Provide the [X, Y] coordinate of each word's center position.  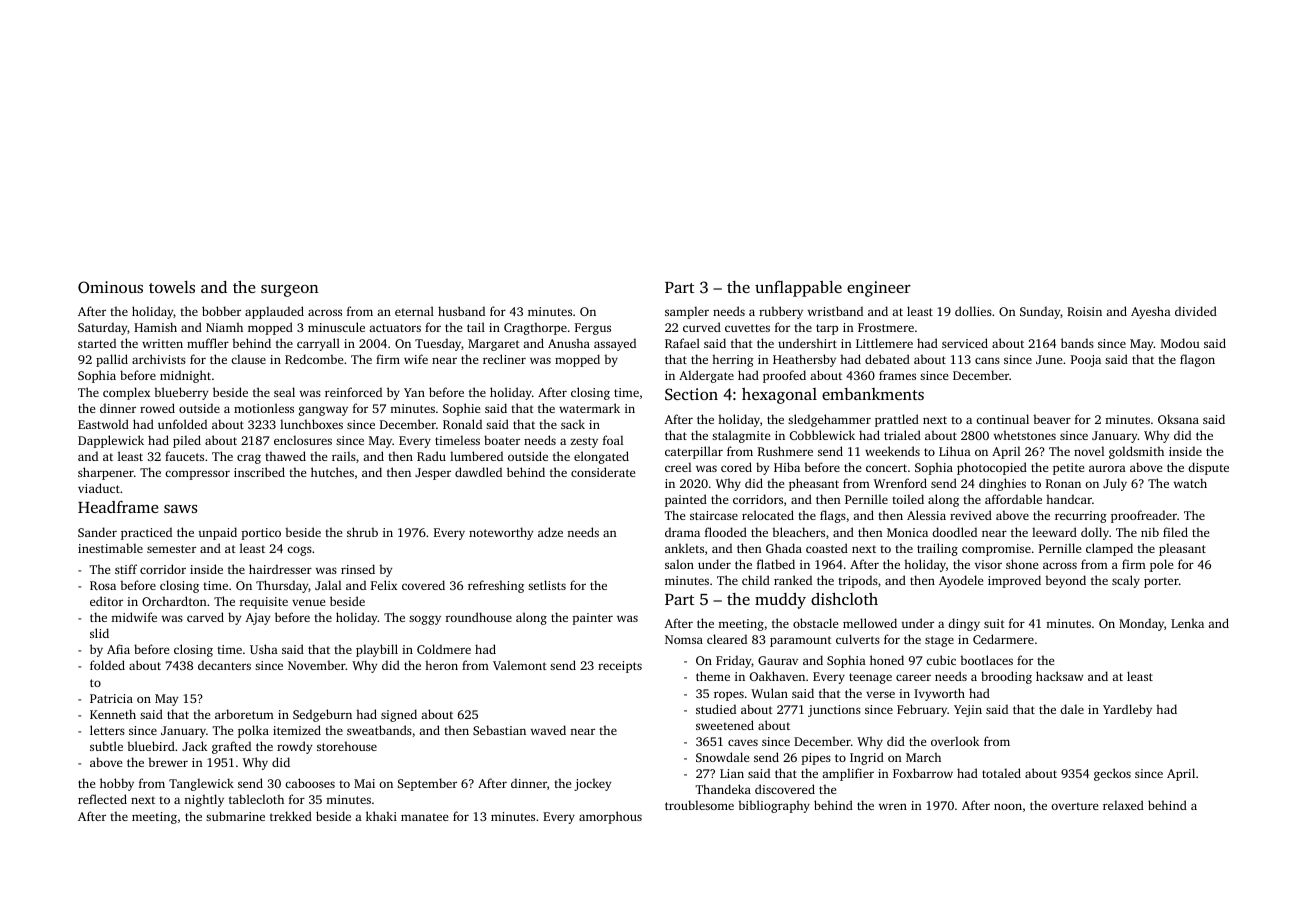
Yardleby [1127, 710]
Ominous [110, 287]
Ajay [257, 619]
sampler [687, 312]
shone [1022, 564]
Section [691, 394]
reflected [102, 799]
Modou [1180, 343]
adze [550, 532]
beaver [1052, 419]
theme [713, 676]
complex [126, 393]
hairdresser [280, 569]
